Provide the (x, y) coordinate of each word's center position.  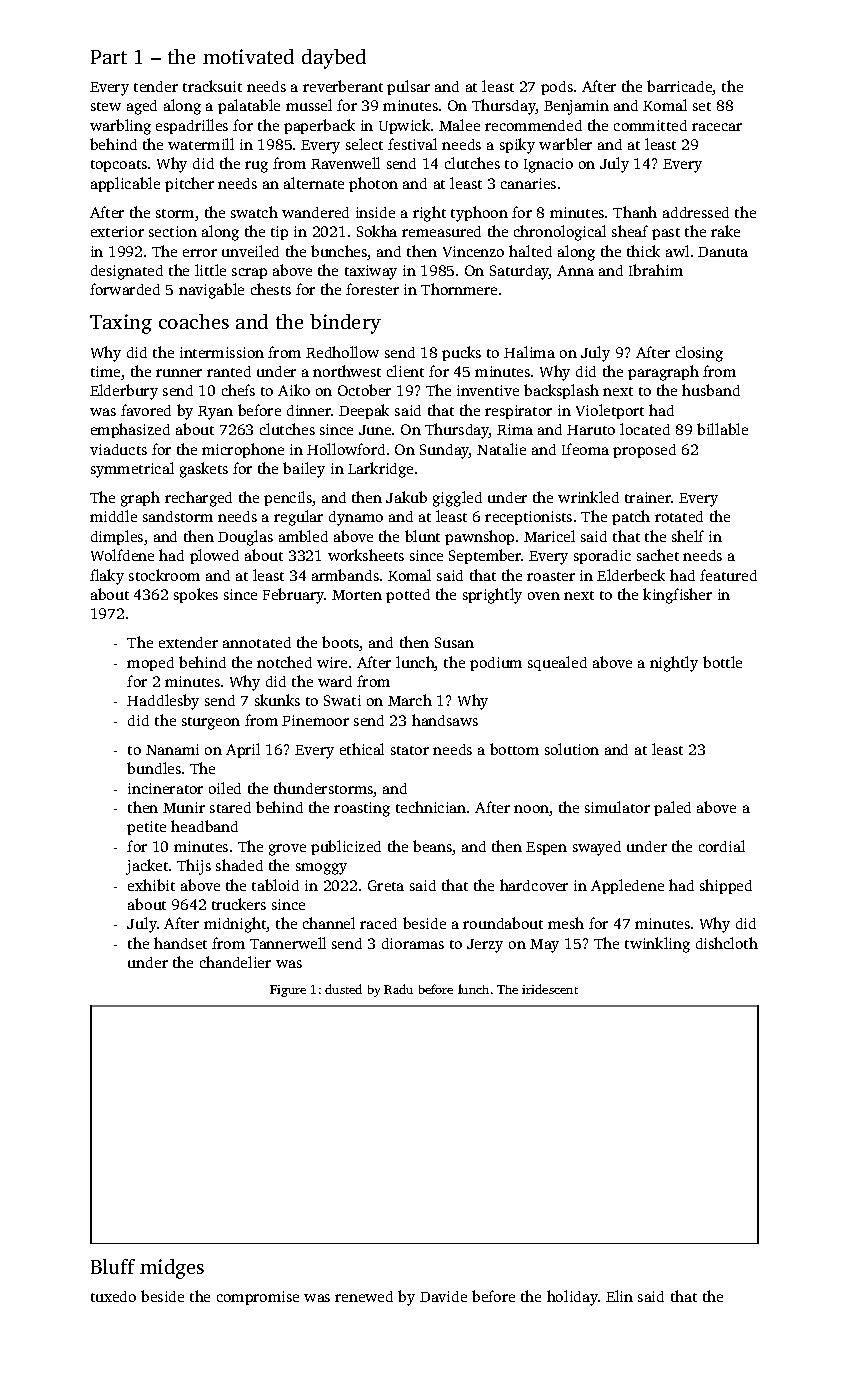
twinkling (657, 945)
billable (722, 429)
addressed (696, 212)
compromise (258, 1298)
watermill (201, 144)
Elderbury (124, 392)
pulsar (408, 87)
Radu (398, 989)
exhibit (151, 885)
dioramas (413, 943)
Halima (529, 352)
